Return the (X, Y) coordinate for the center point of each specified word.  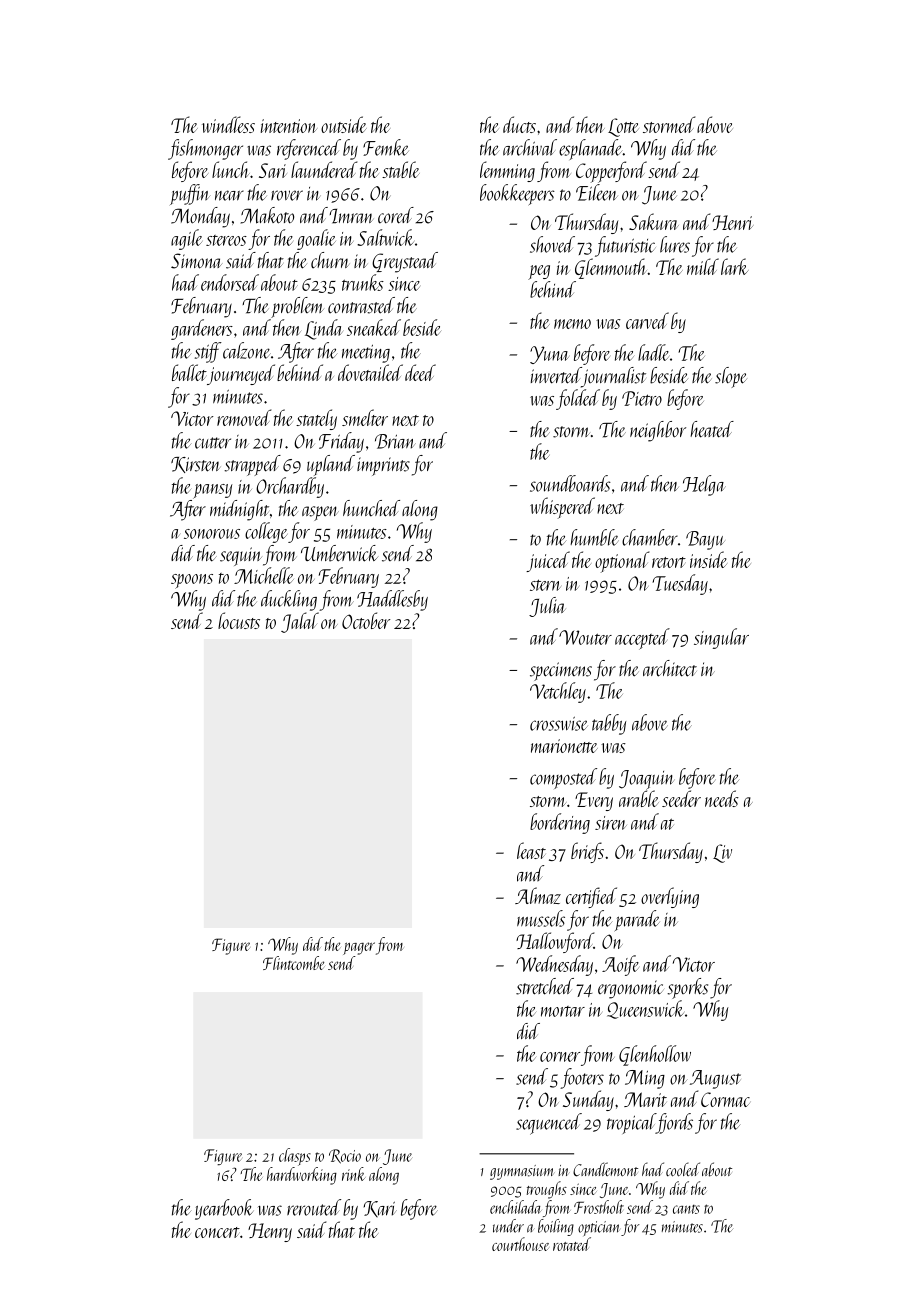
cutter (213, 443)
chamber (650, 537)
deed (420, 372)
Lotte (623, 127)
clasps (295, 1157)
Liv (722, 853)
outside (344, 124)
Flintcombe (294, 963)
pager (359, 948)
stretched (545, 986)
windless (228, 124)
